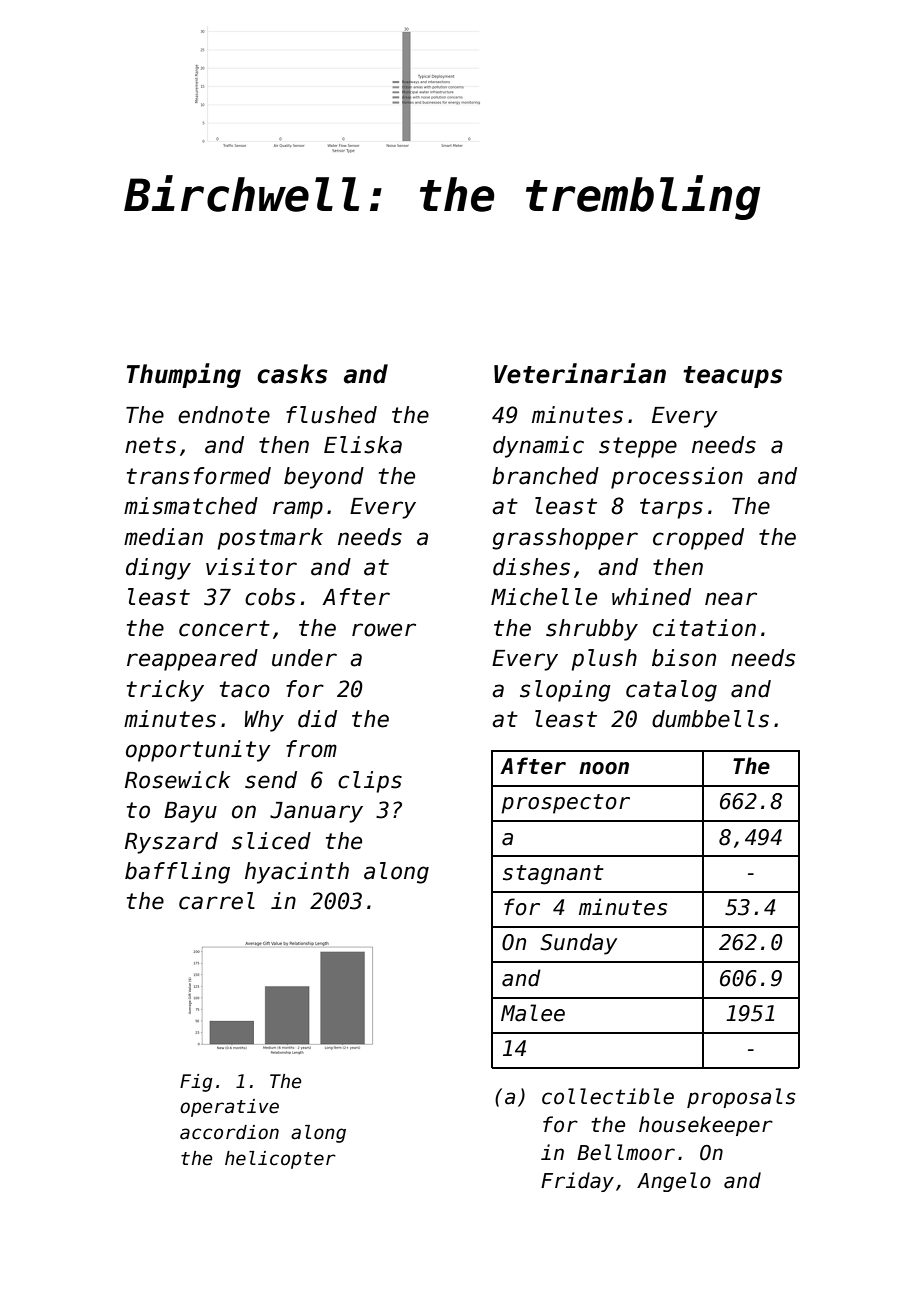  I want to click on rower, so click(384, 630).
